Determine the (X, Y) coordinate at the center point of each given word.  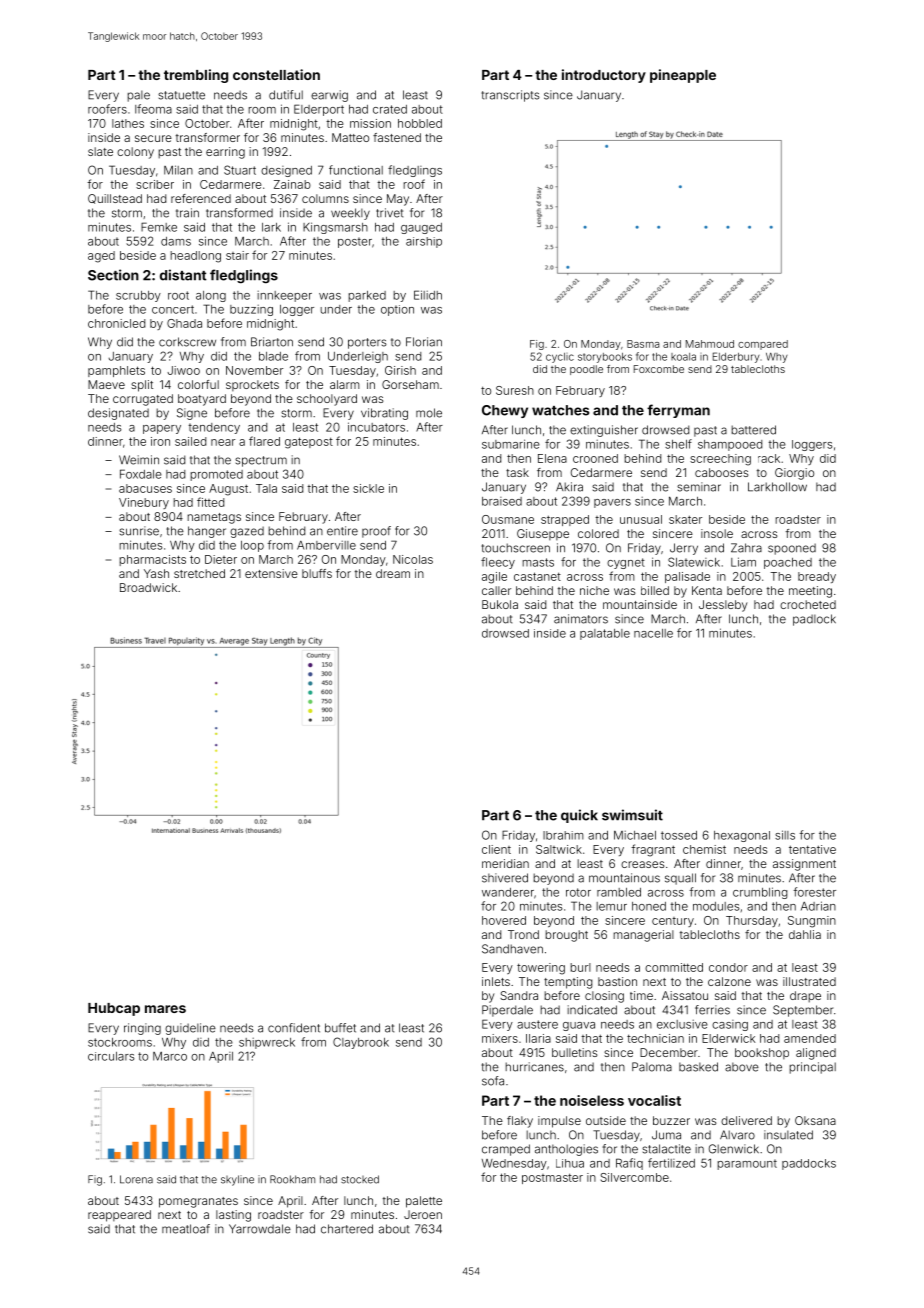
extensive (271, 573)
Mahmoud (710, 344)
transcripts (511, 96)
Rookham (292, 1179)
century (673, 922)
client (496, 849)
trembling (196, 76)
